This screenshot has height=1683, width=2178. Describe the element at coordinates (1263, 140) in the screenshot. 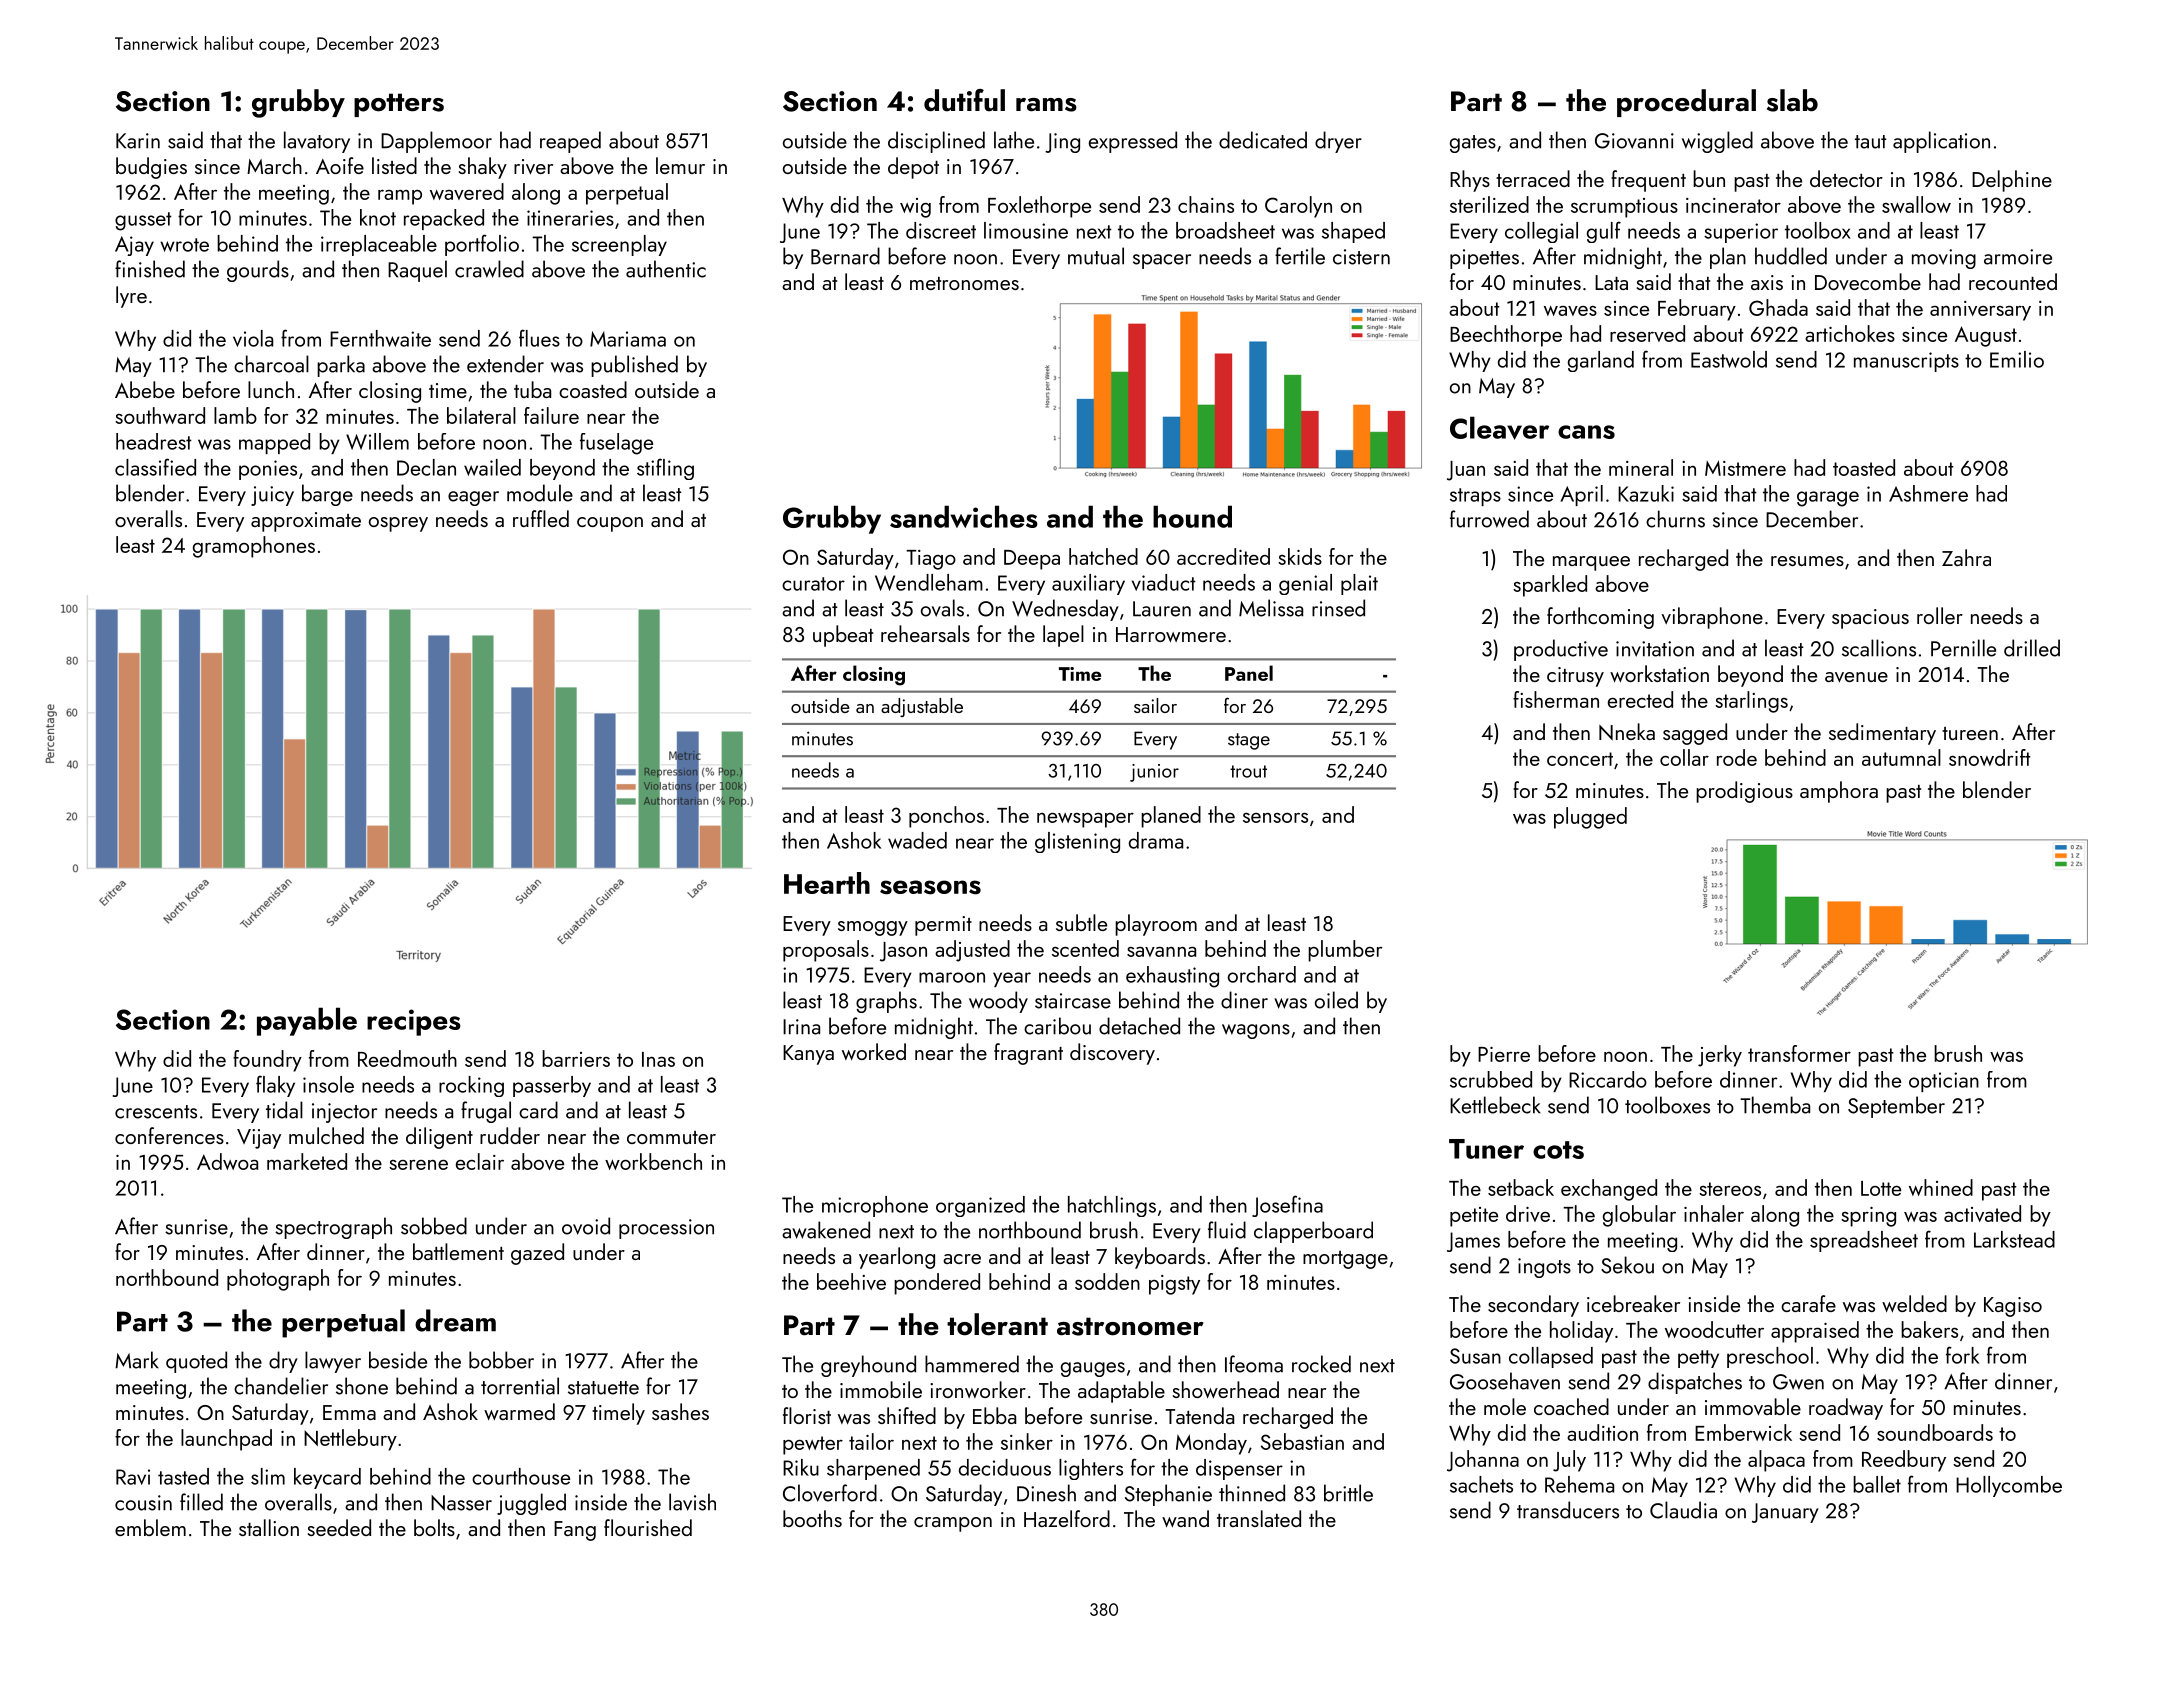

I see `dedicated` at that location.
